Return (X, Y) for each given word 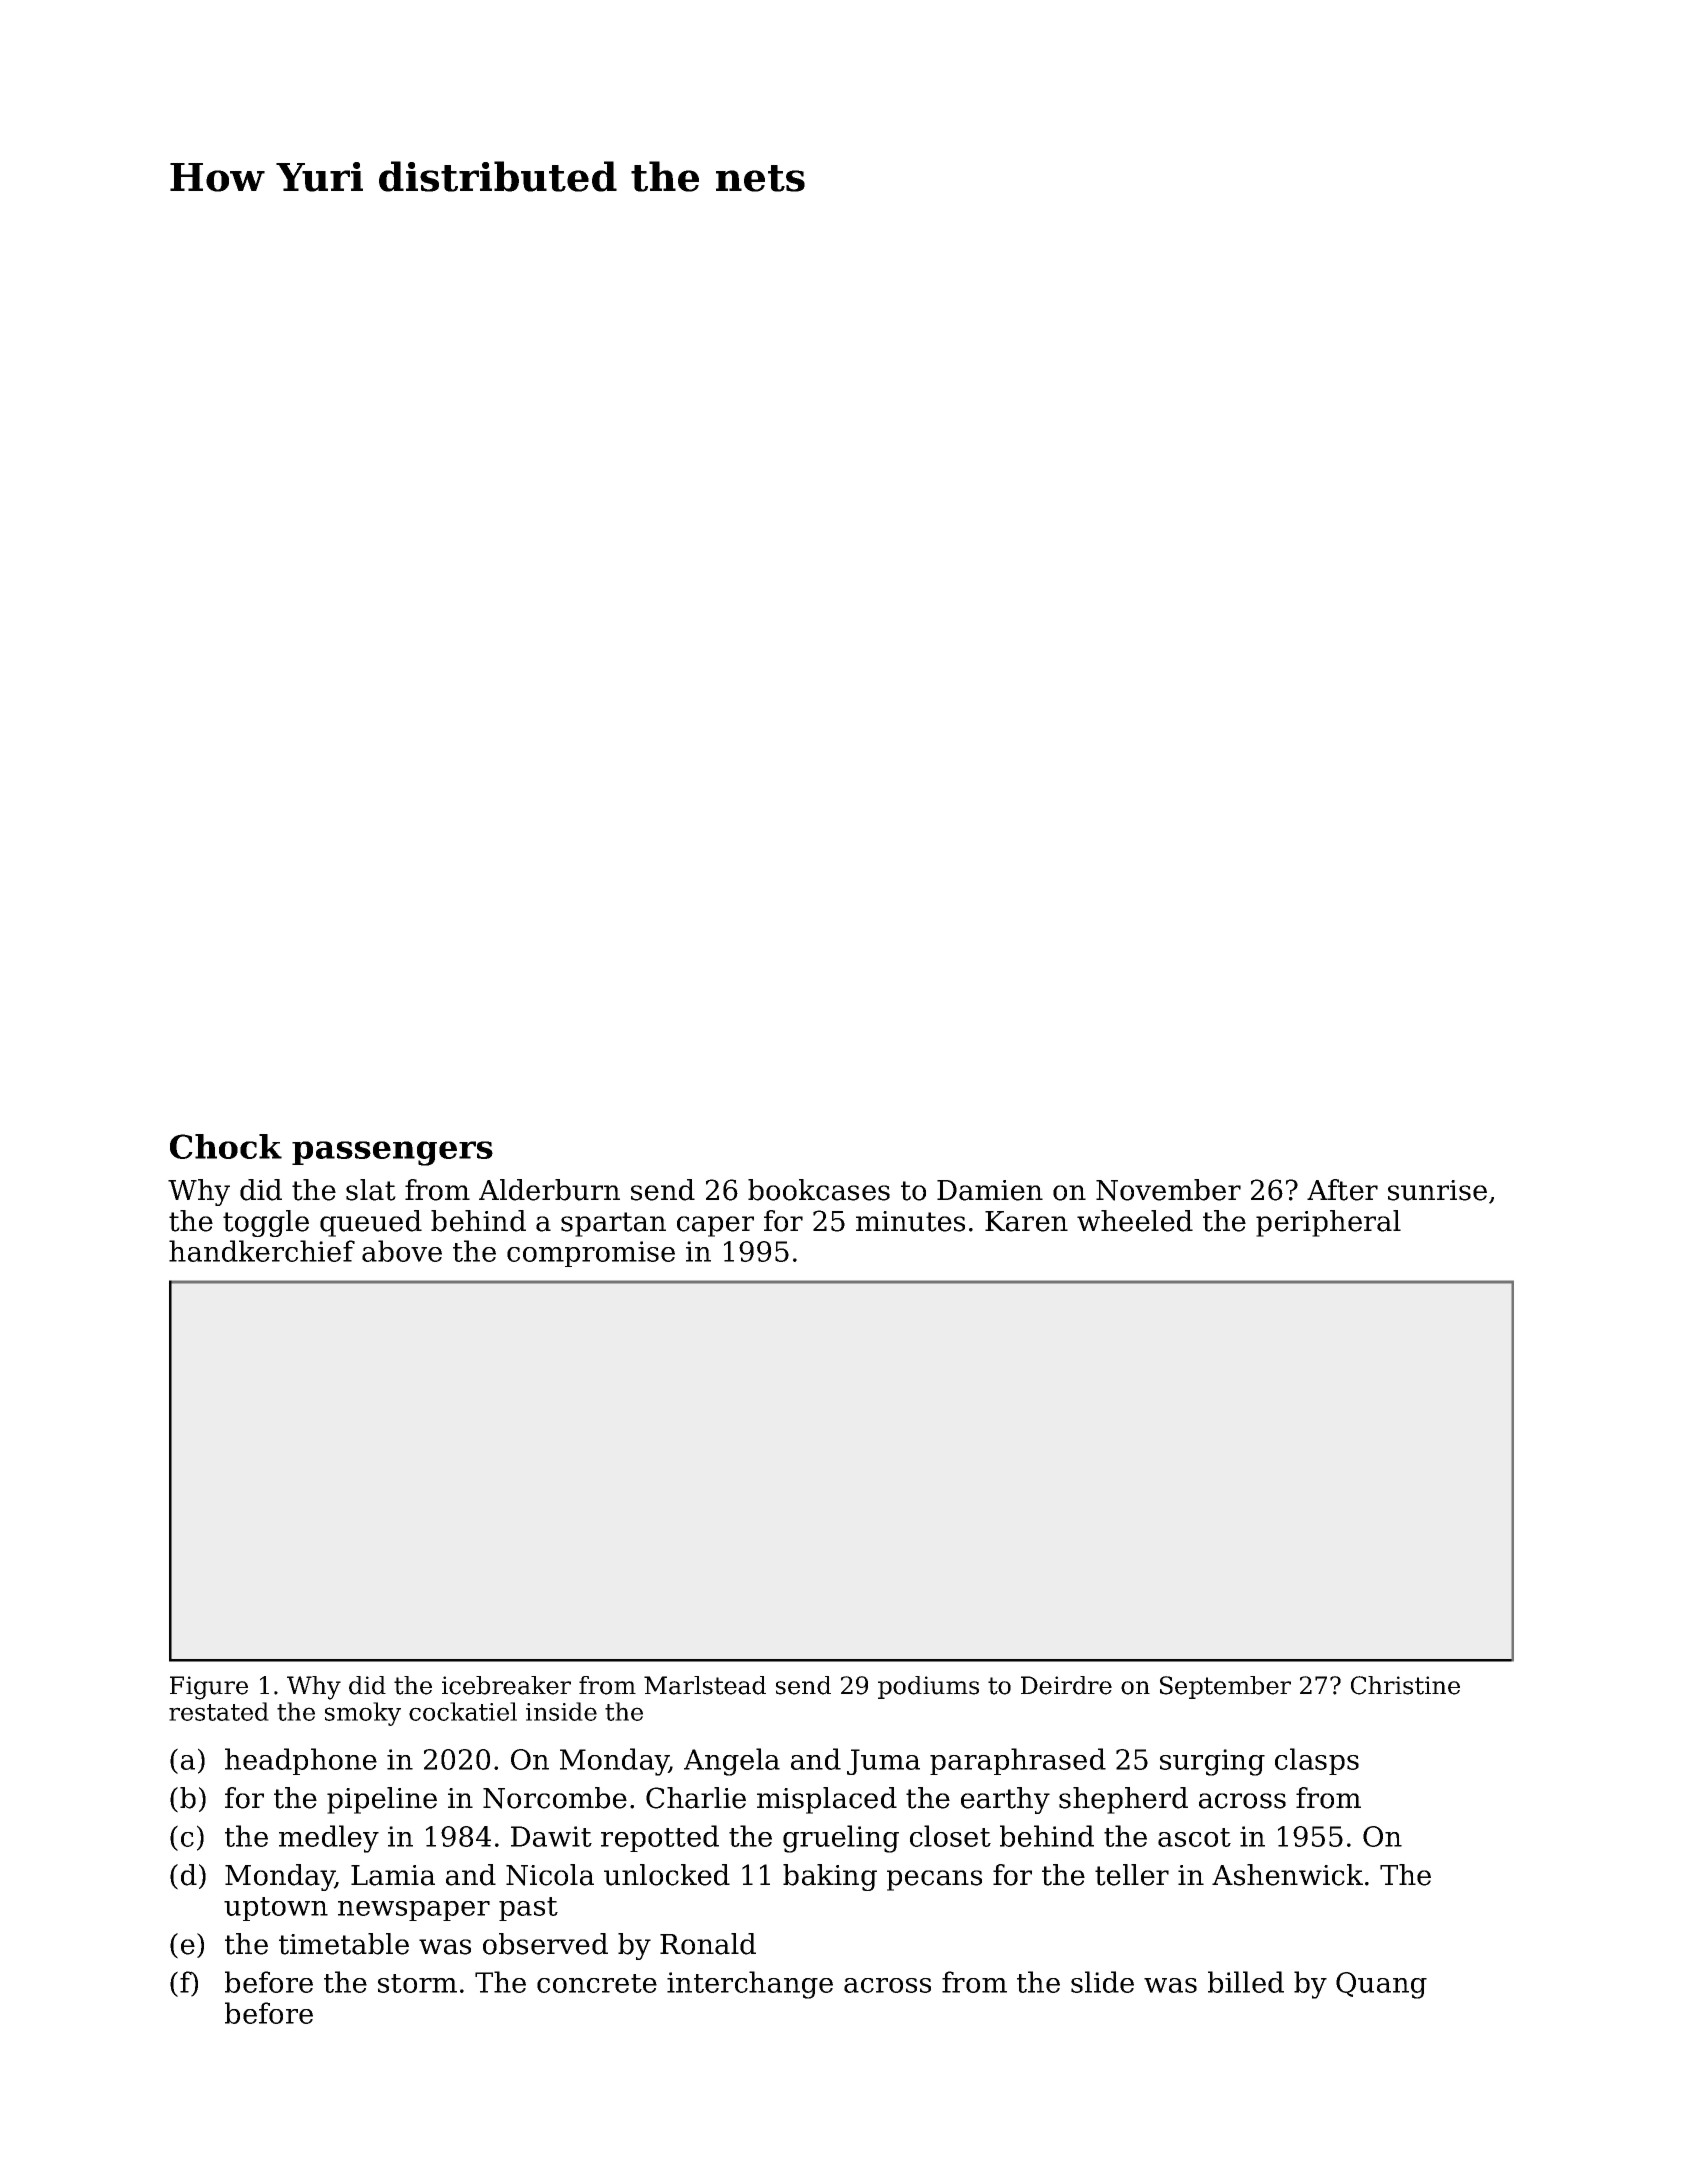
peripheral (1328, 1223)
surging (1212, 1762)
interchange (750, 1985)
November (1168, 1190)
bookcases (819, 1190)
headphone (301, 1761)
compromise (591, 1254)
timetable (344, 1944)
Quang (1381, 1985)
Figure (209, 1688)
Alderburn (549, 1190)
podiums (928, 1687)
